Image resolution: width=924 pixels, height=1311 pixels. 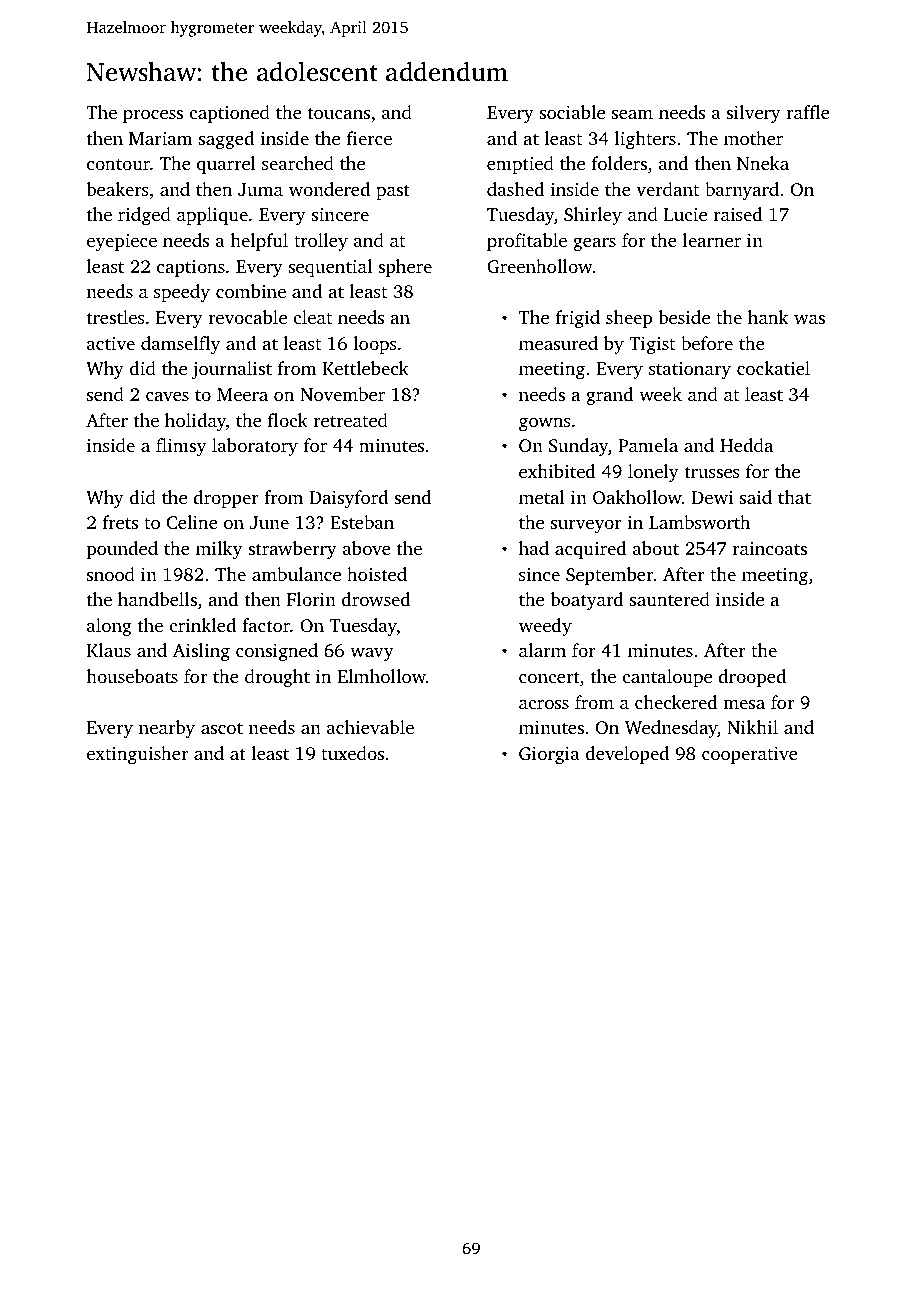 What do you see at coordinates (627, 755) in the document?
I see `developed` at bounding box center [627, 755].
